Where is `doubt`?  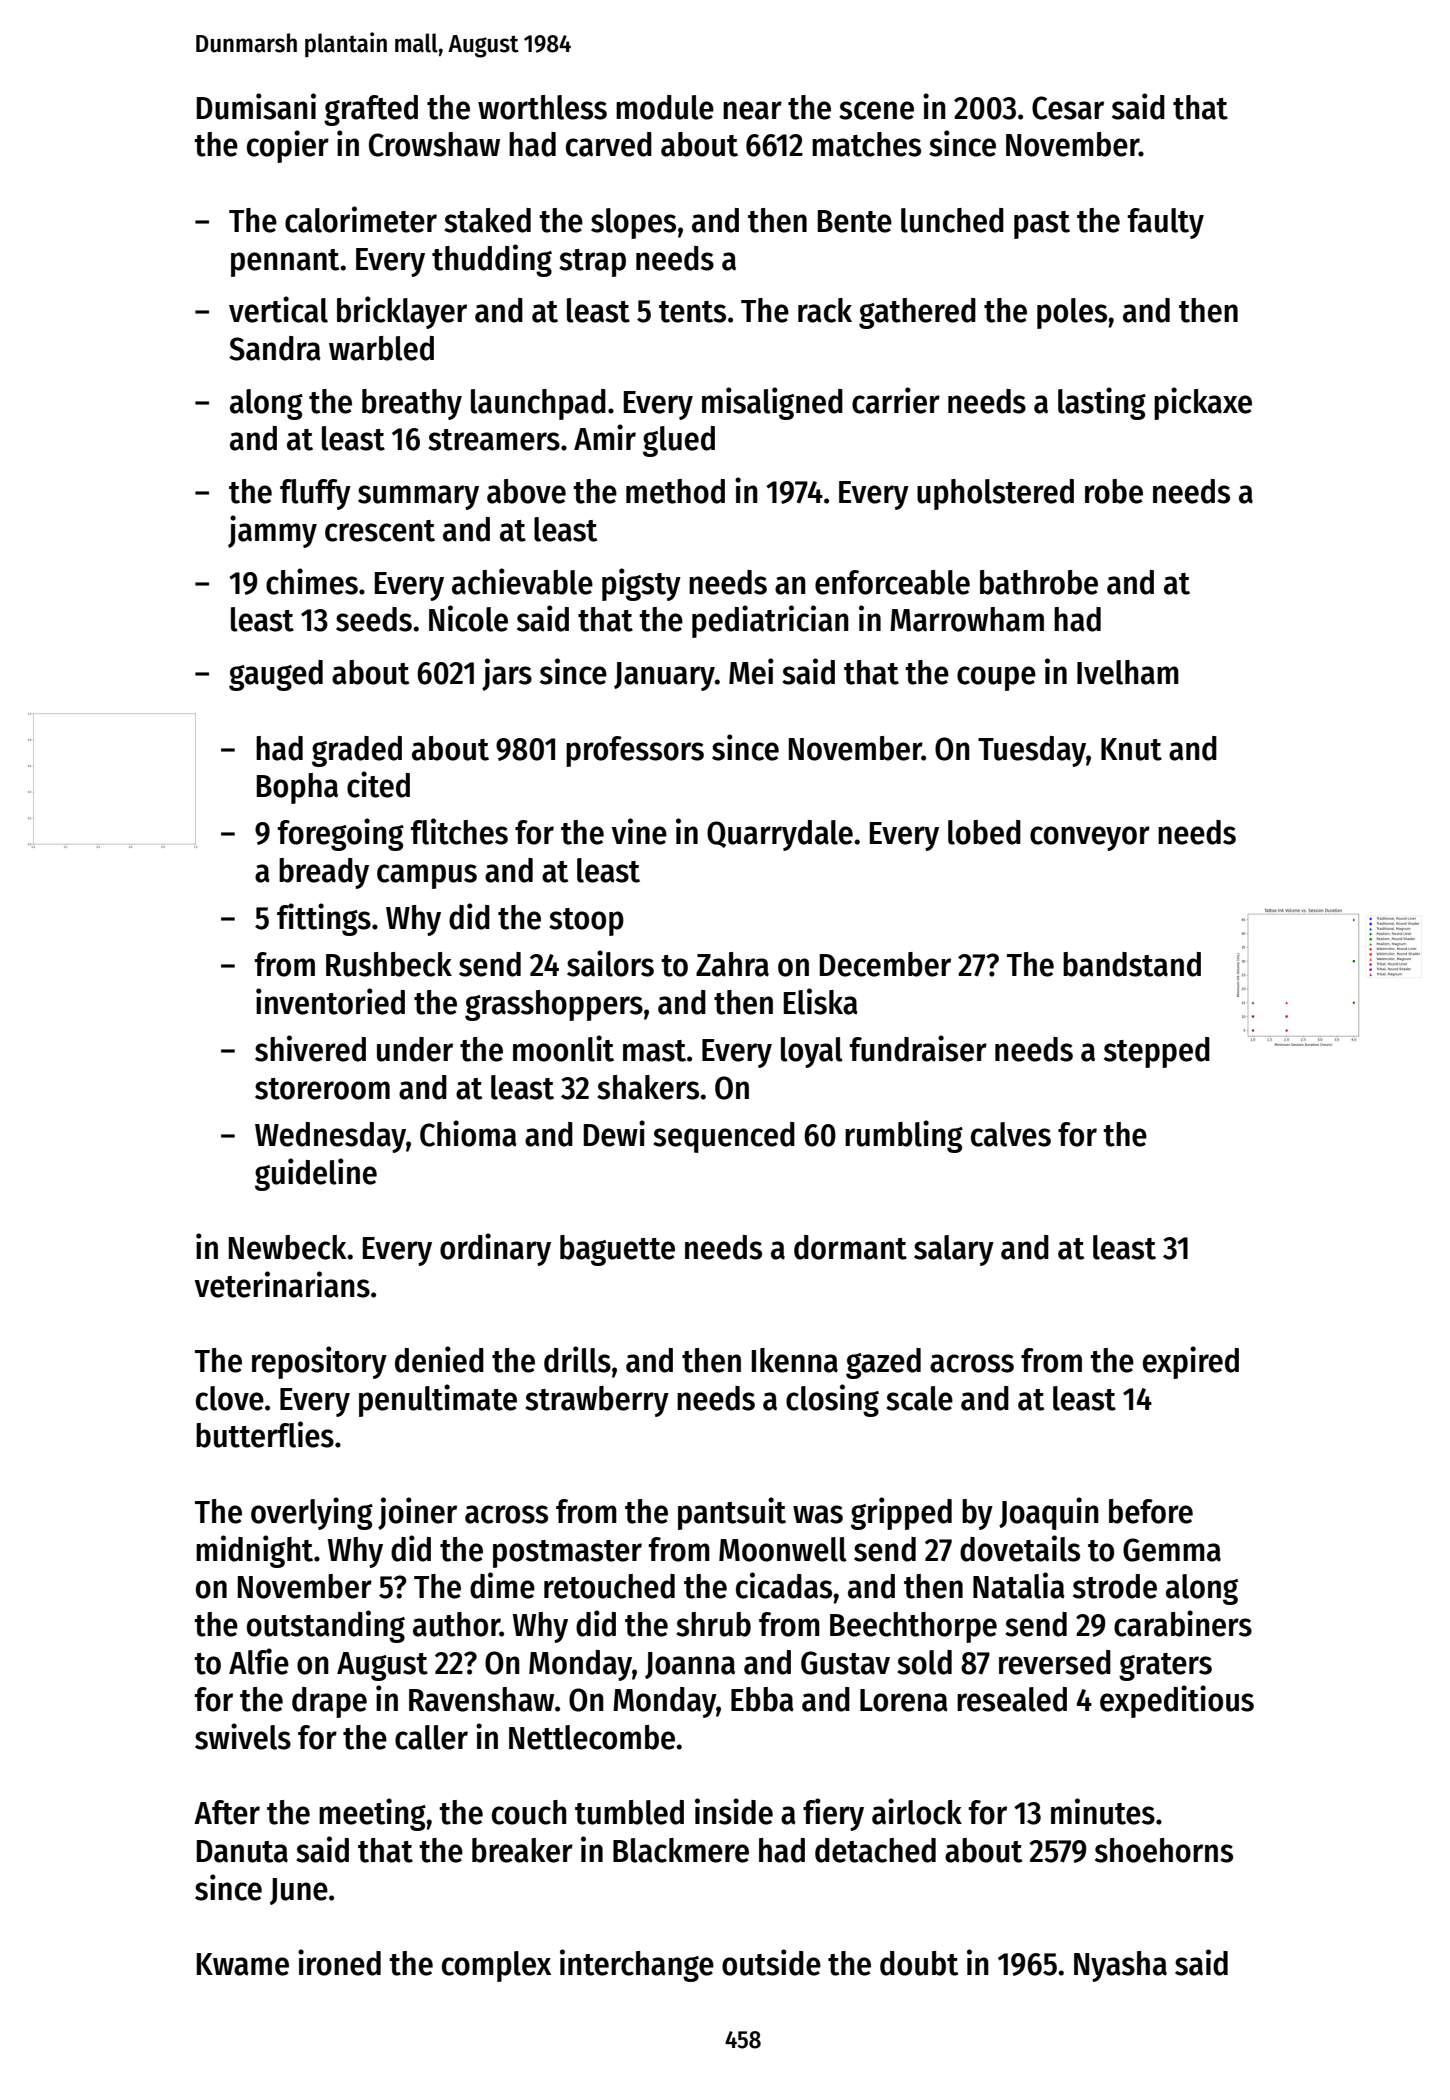 doubt is located at coordinates (919, 1963).
